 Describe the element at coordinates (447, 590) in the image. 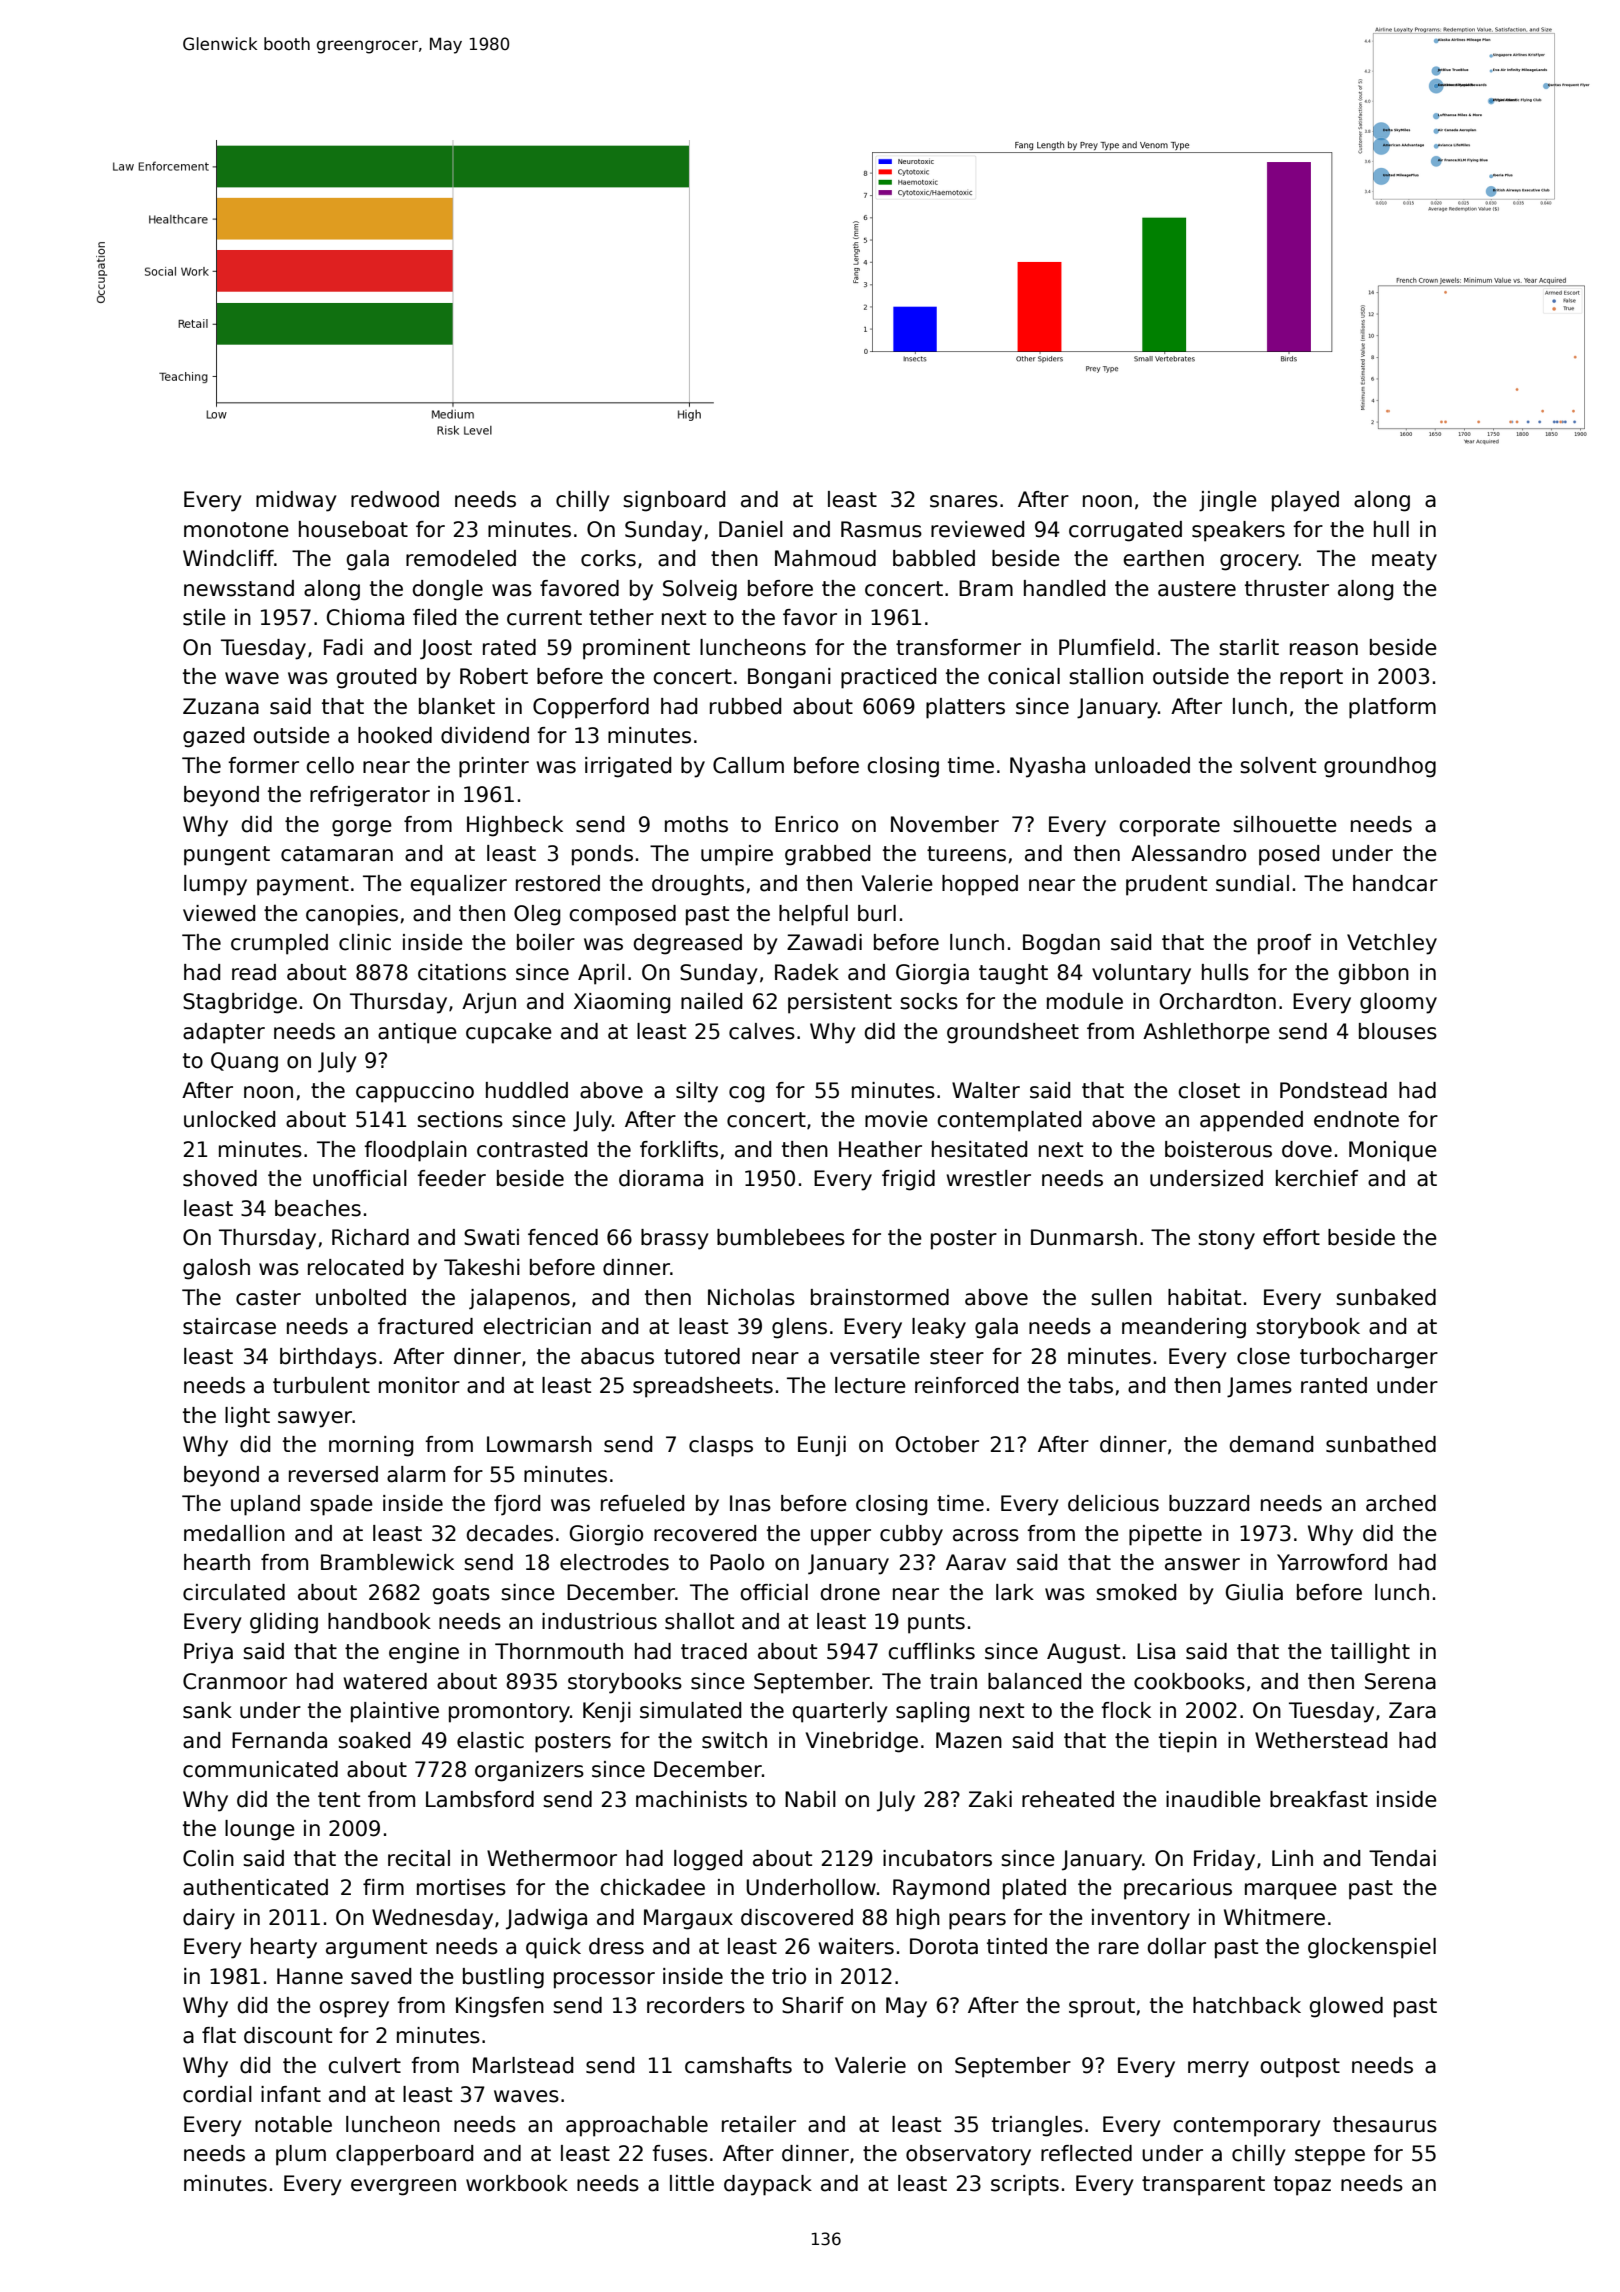

I see `dongle` at that location.
